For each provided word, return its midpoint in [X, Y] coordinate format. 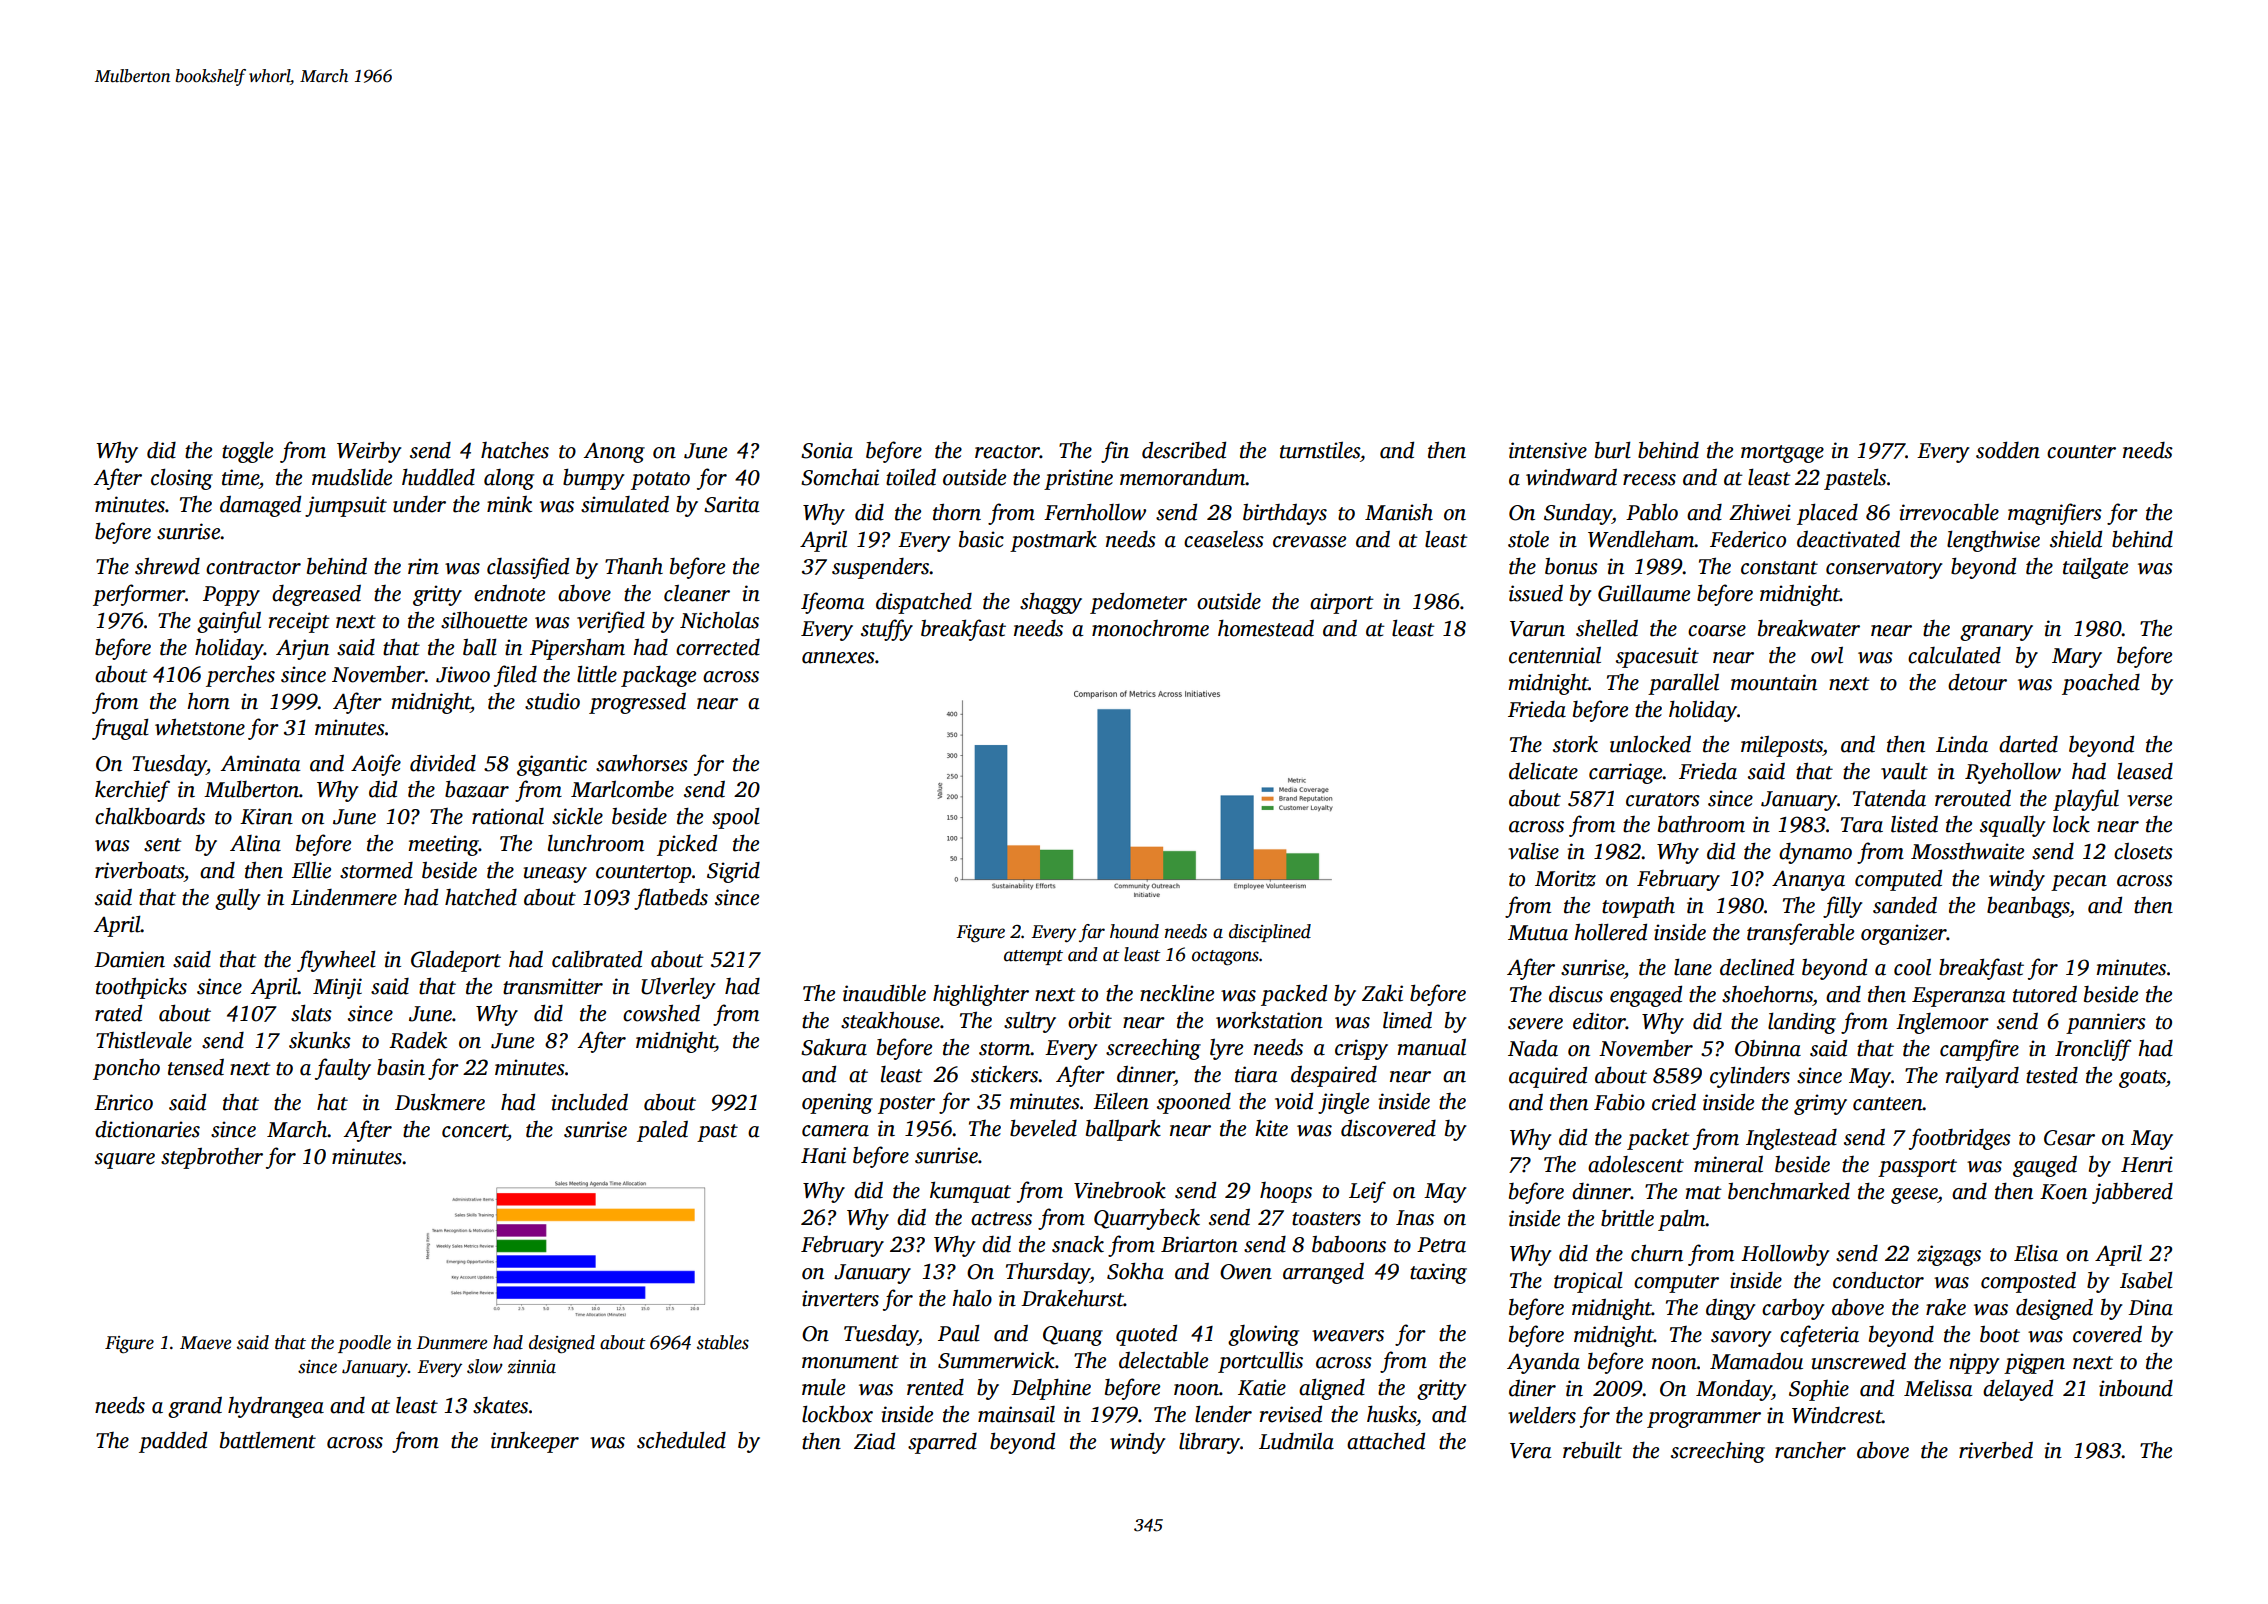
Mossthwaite [1967, 851]
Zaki [1382, 993]
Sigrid [733, 872]
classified [528, 568]
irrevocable [1949, 512]
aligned [1332, 1389]
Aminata [260, 763]
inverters [840, 1298]
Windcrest [1837, 1415]
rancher [1810, 1450]
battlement [268, 1440]
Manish [1399, 512]
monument [850, 1362]
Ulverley [678, 988]
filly [1842, 907]
